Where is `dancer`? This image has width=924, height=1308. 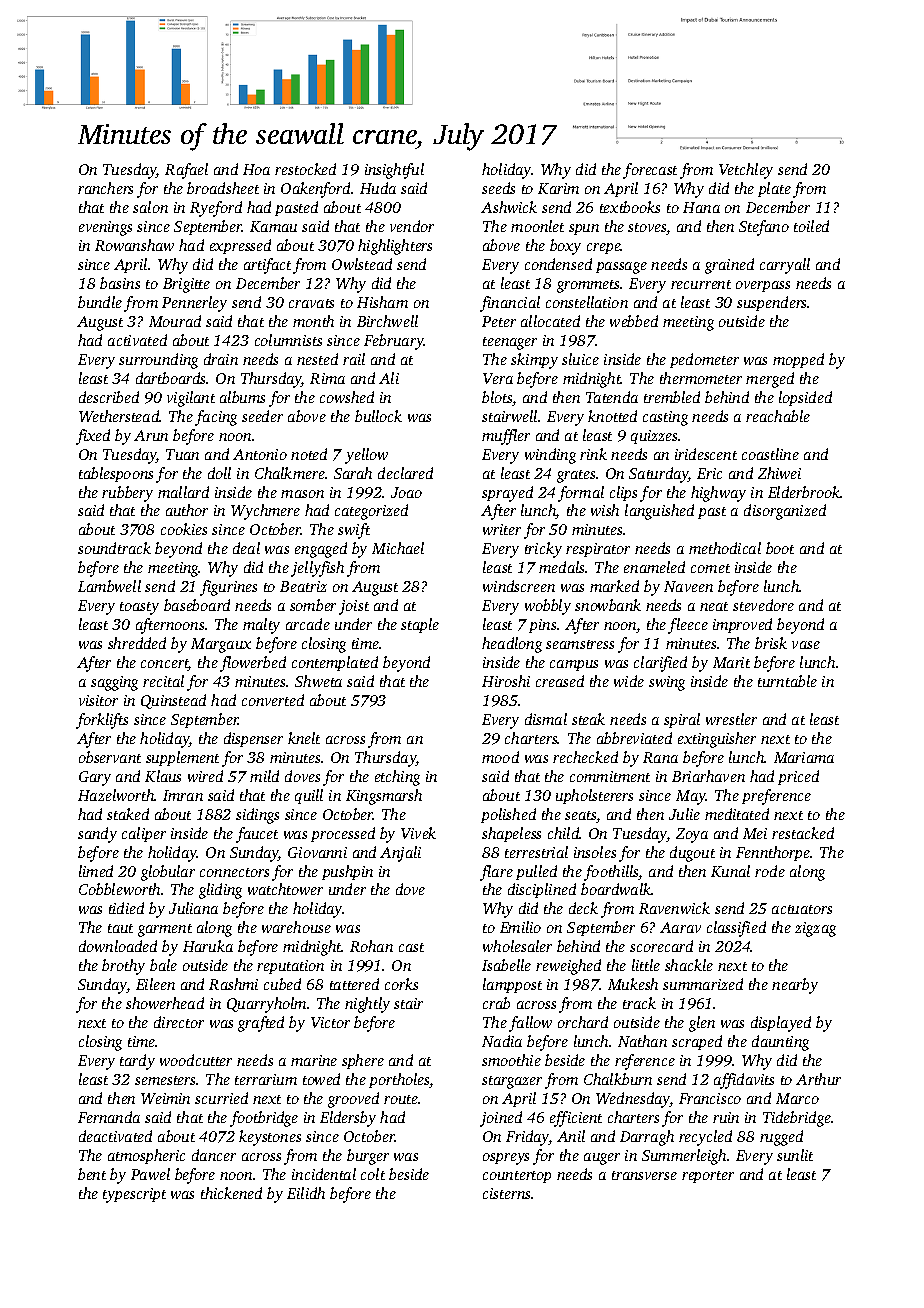
dancer is located at coordinates (214, 1155).
